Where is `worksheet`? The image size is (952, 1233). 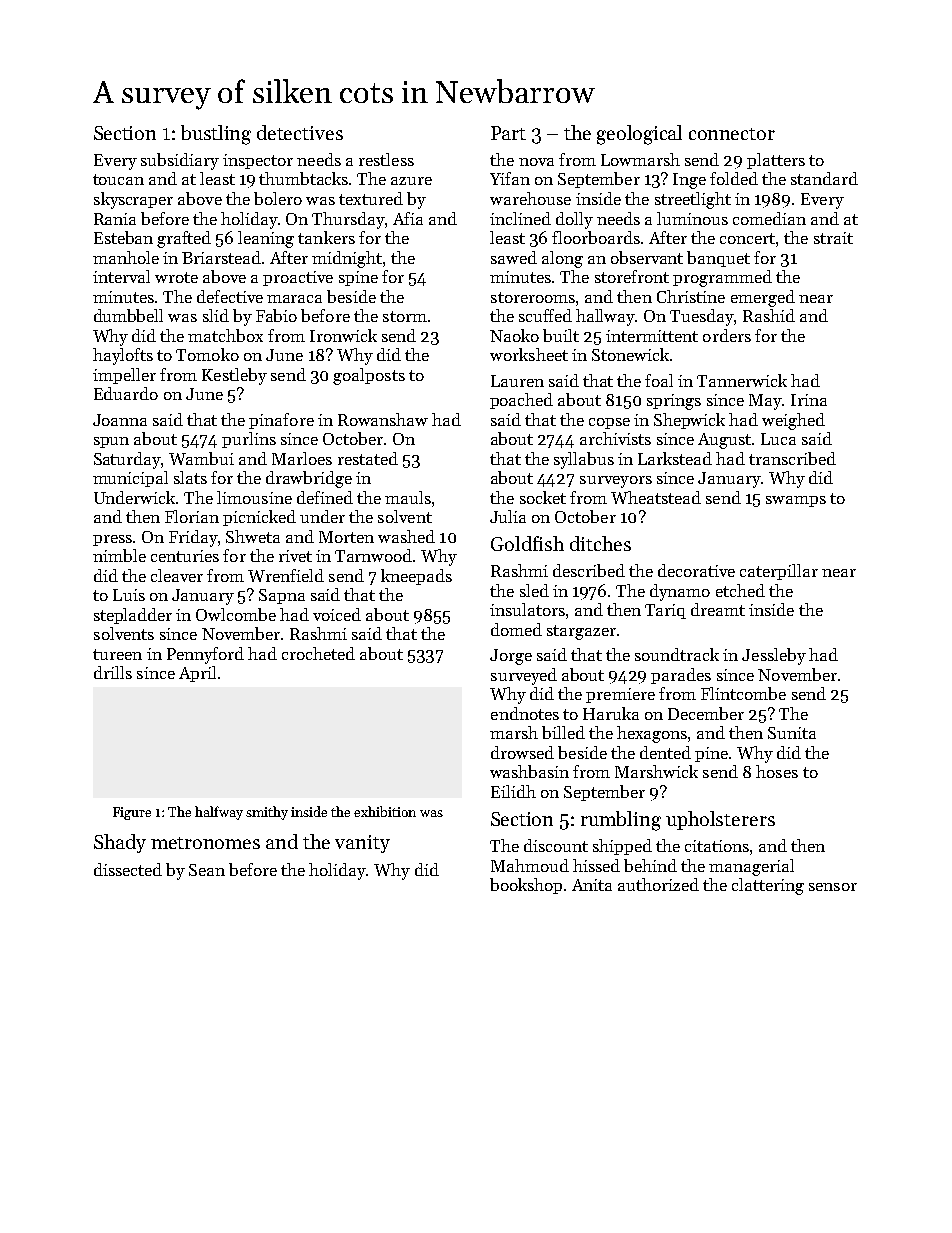
worksheet is located at coordinates (529, 354).
